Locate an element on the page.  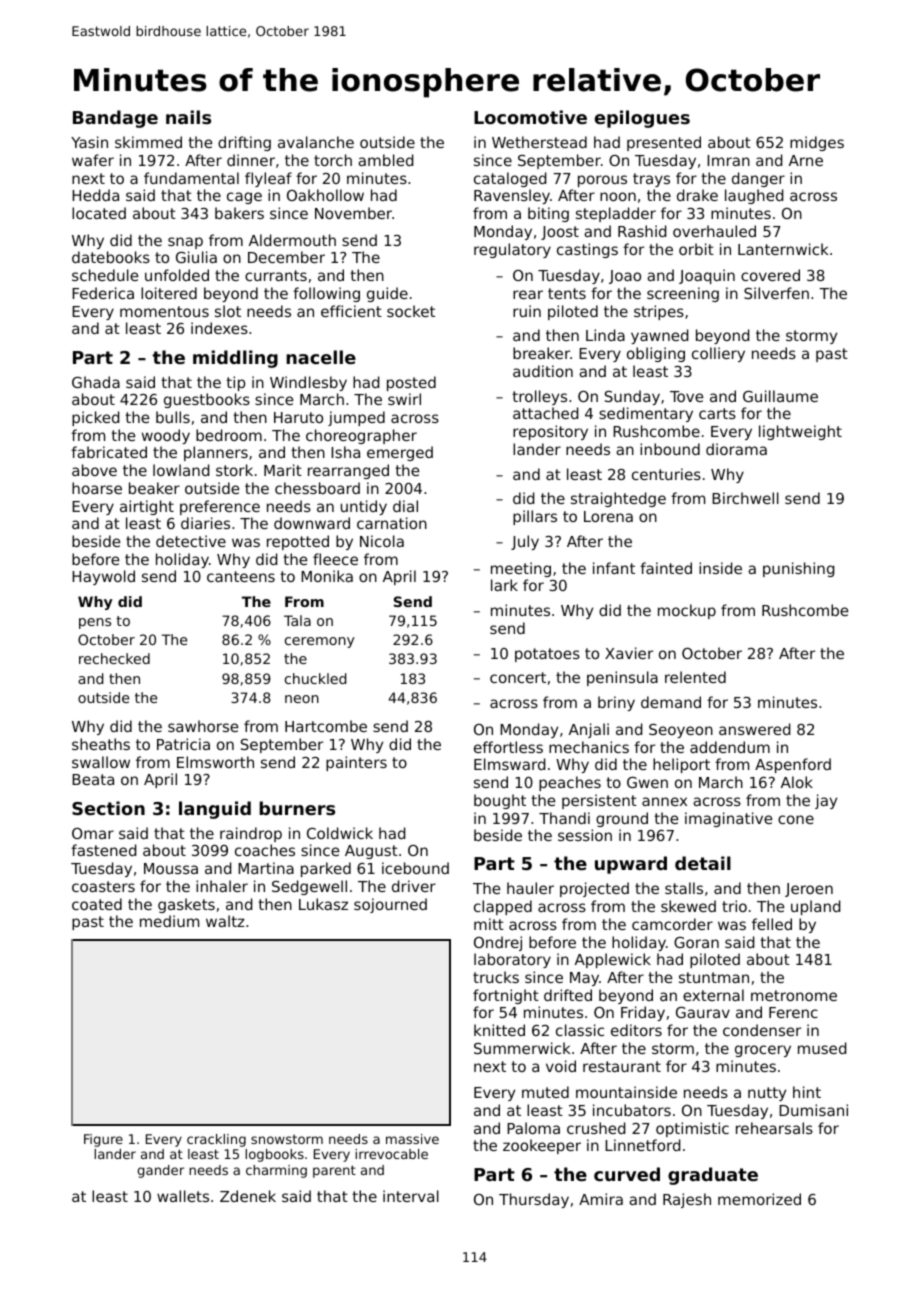
crackling is located at coordinates (216, 1140).
